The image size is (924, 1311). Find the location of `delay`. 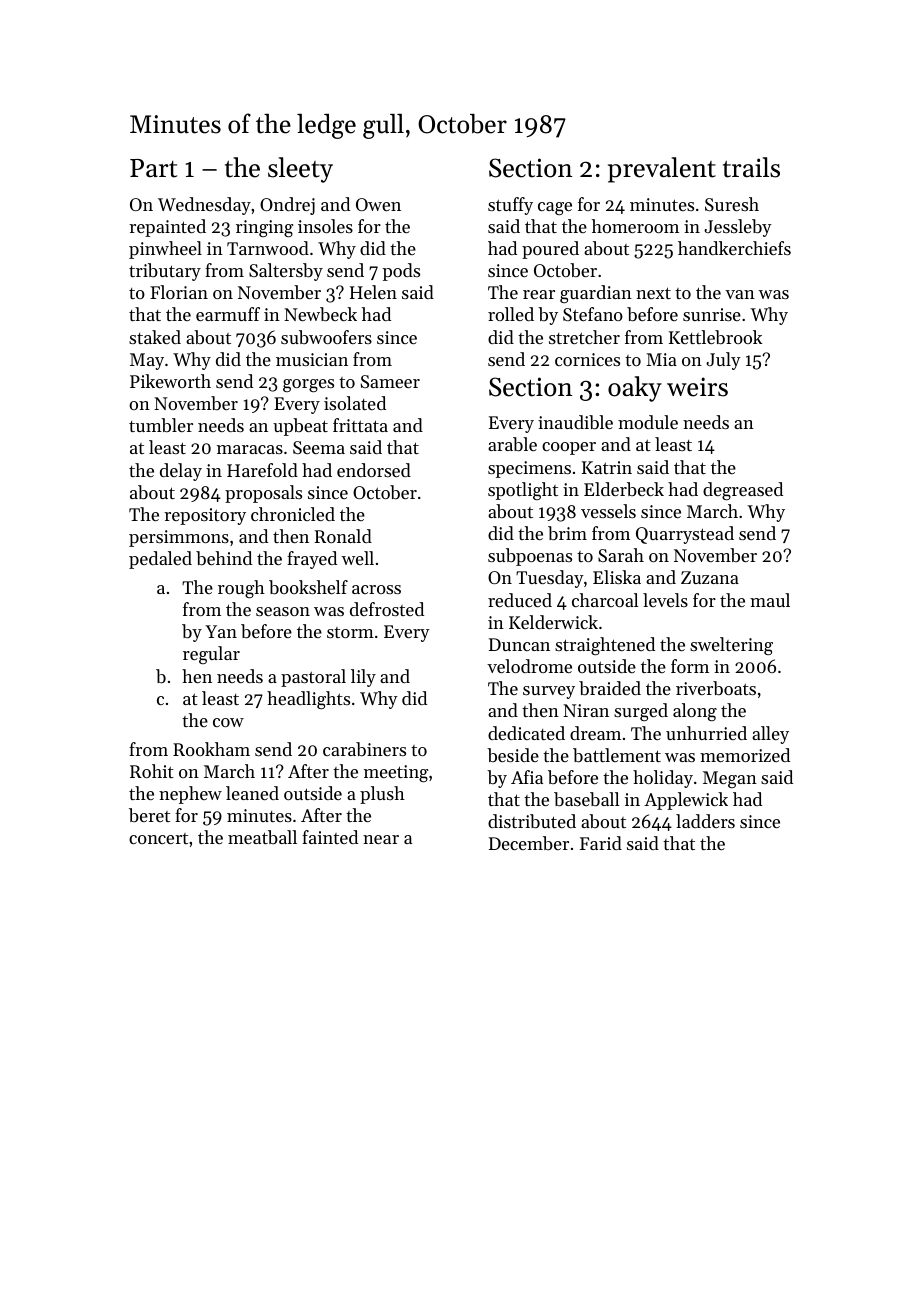

delay is located at coordinates (181, 472).
